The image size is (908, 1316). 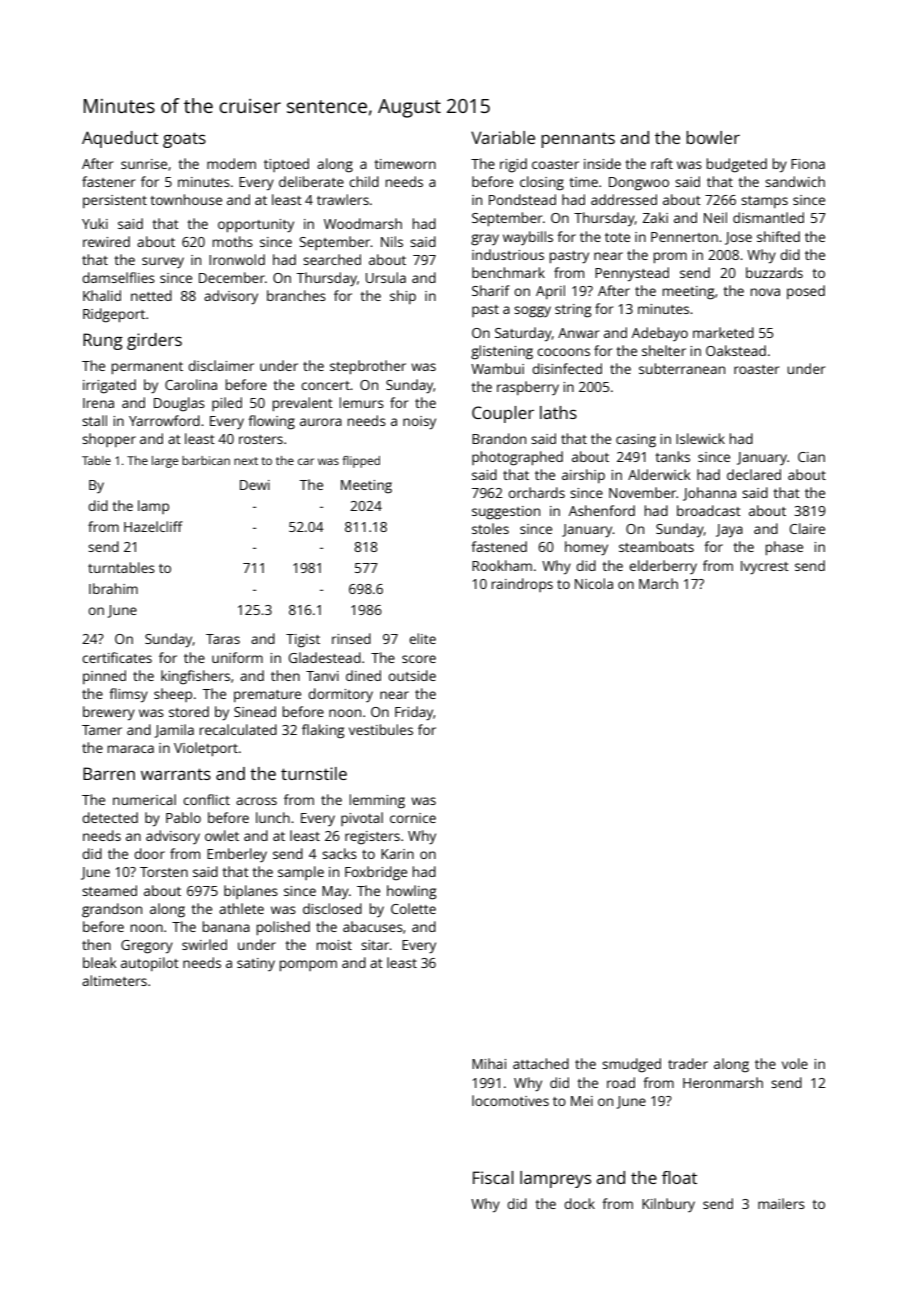 I want to click on Emberley, so click(x=237, y=855).
